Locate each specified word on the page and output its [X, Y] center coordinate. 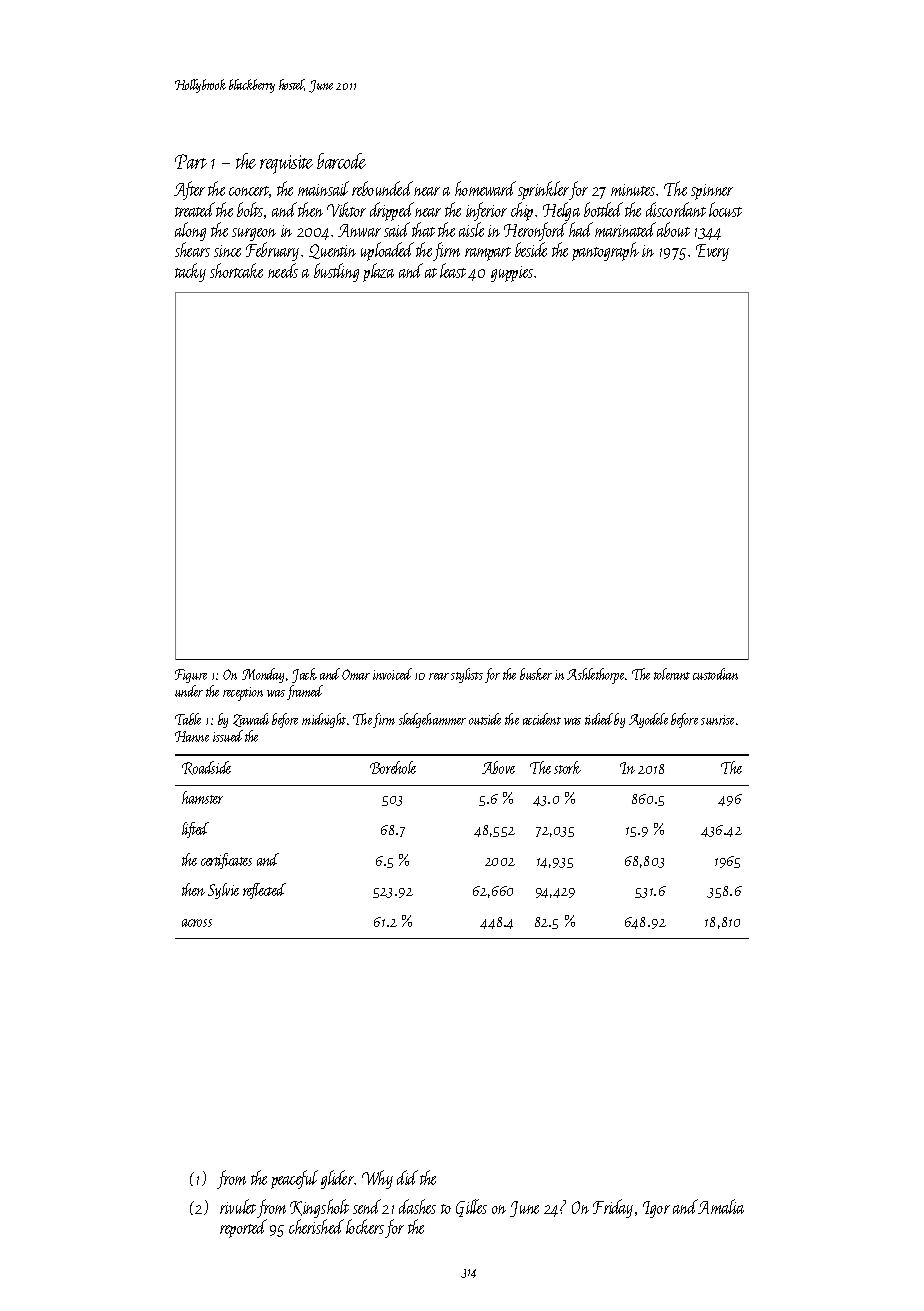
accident [542, 719]
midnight [324, 720]
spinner [712, 192]
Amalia [721, 1206]
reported [243, 1228]
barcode [341, 161]
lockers [365, 1226]
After [189, 190]
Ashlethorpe [596, 676]
